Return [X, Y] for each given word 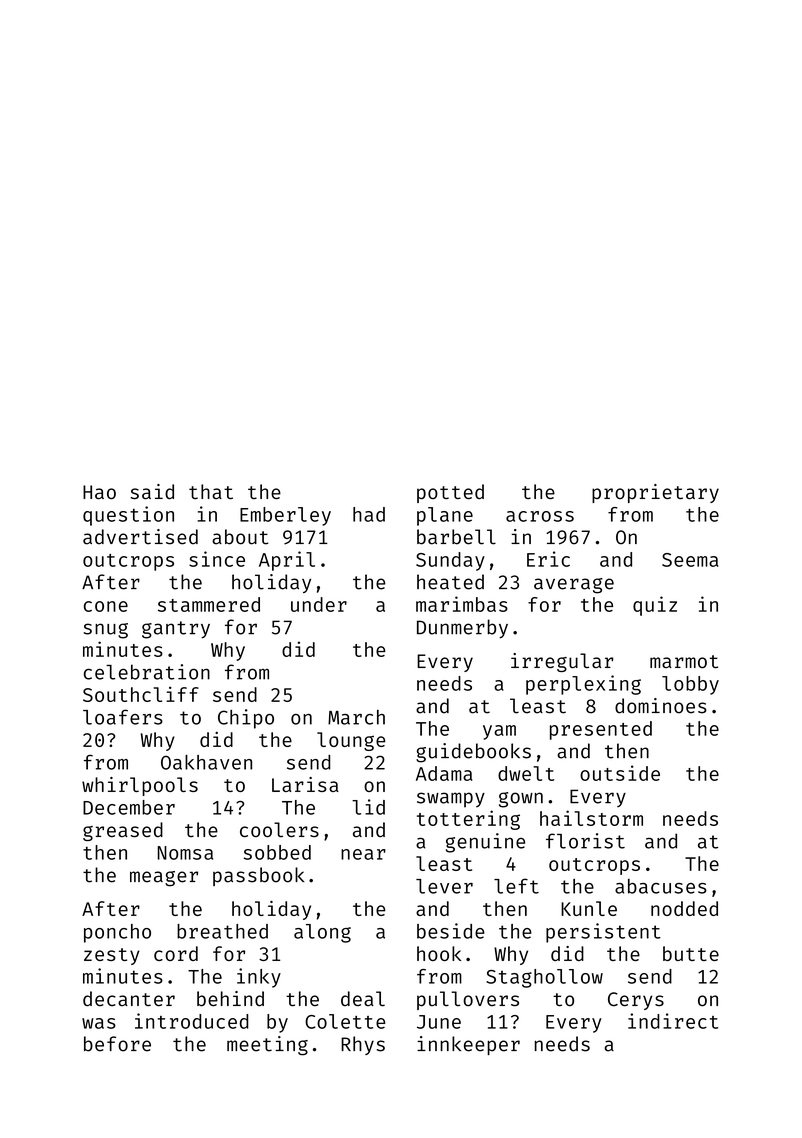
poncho [117, 933]
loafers [123, 717]
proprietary [655, 493]
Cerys [636, 1001]
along [322, 933]
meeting [267, 1046]
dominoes [661, 706]
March [356, 717]
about [240, 537]
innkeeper [468, 1045]
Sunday [450, 561]
